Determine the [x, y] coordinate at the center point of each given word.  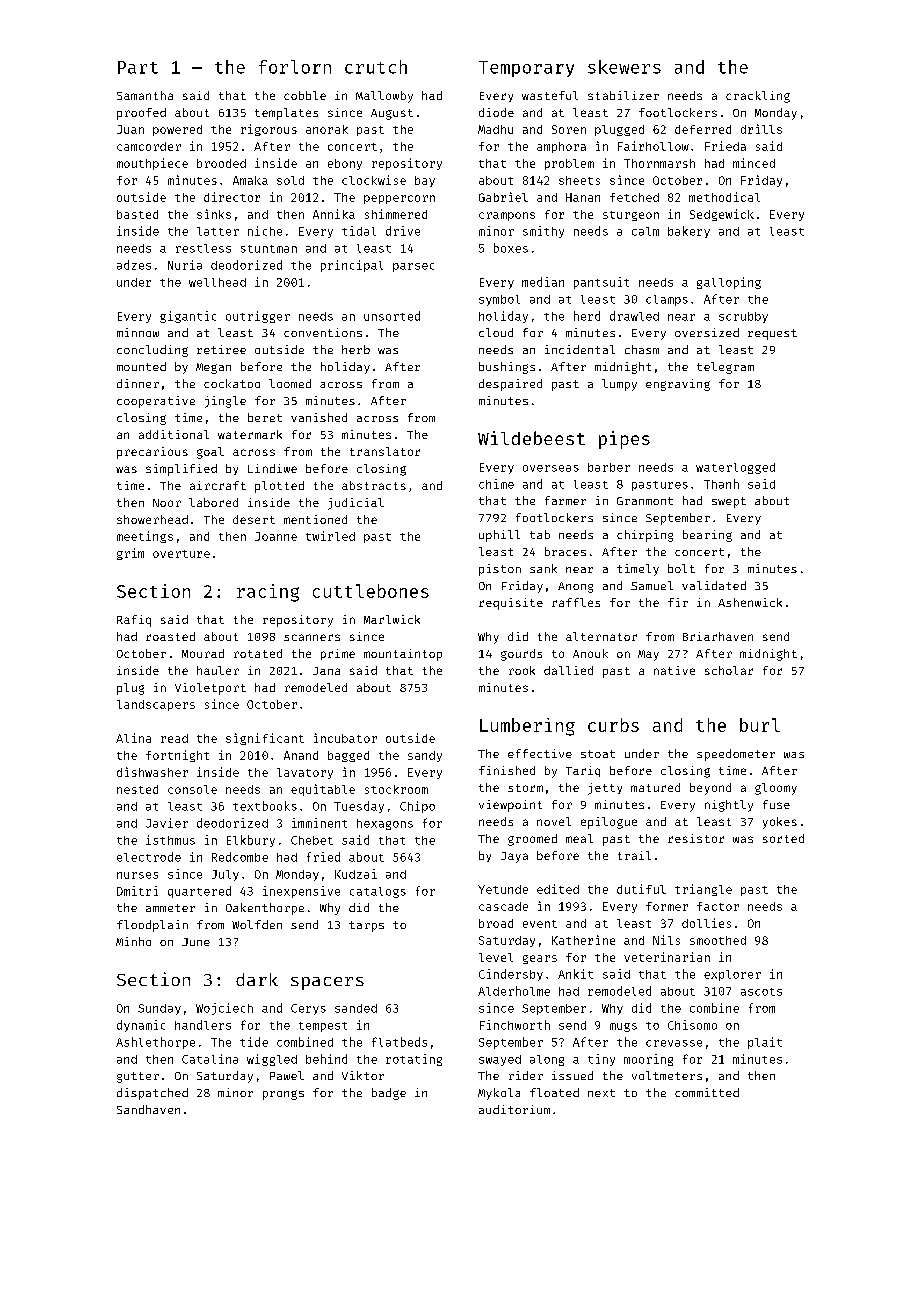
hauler [218, 670]
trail [634, 855]
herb [356, 349]
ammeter [170, 908]
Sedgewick [722, 215]
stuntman [269, 249]
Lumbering [527, 727]
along [547, 1060]
